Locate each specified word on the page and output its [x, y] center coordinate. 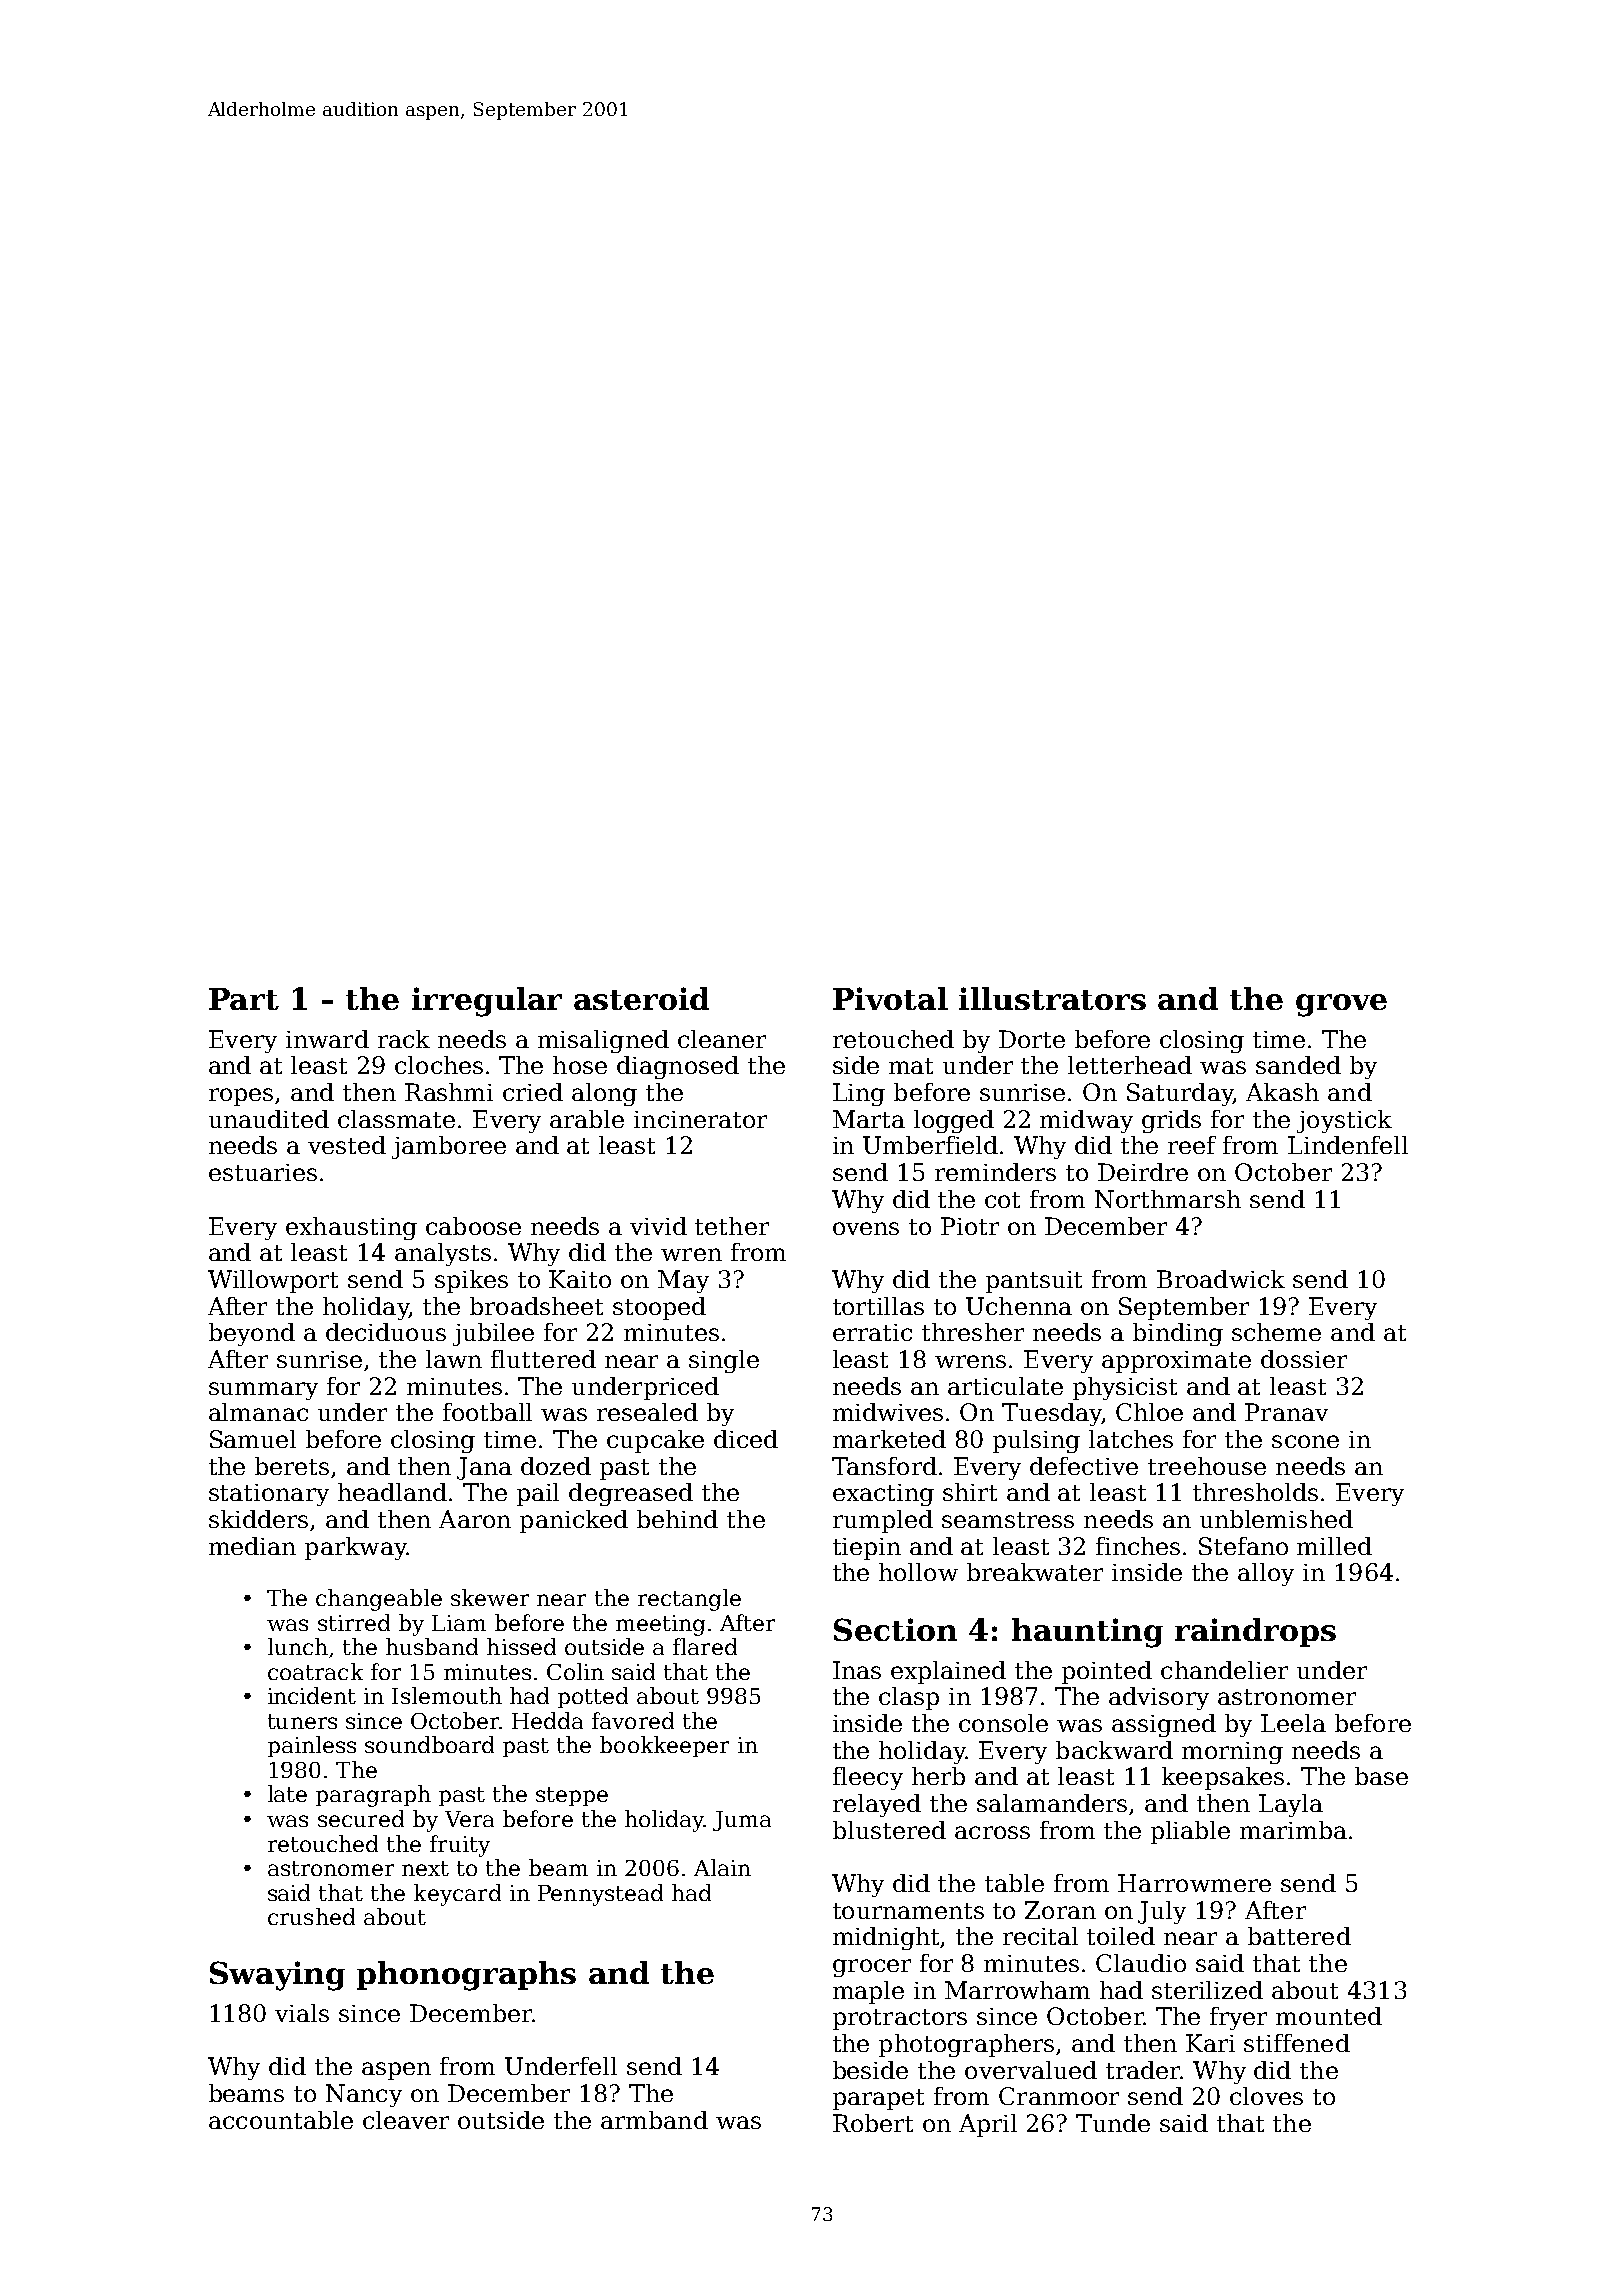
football [487, 1412]
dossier [1304, 1359]
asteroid [641, 998]
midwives [888, 1412]
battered [1299, 1936]
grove [1341, 1005]
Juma [742, 1821]
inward [327, 1039]
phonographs [466, 1976]
